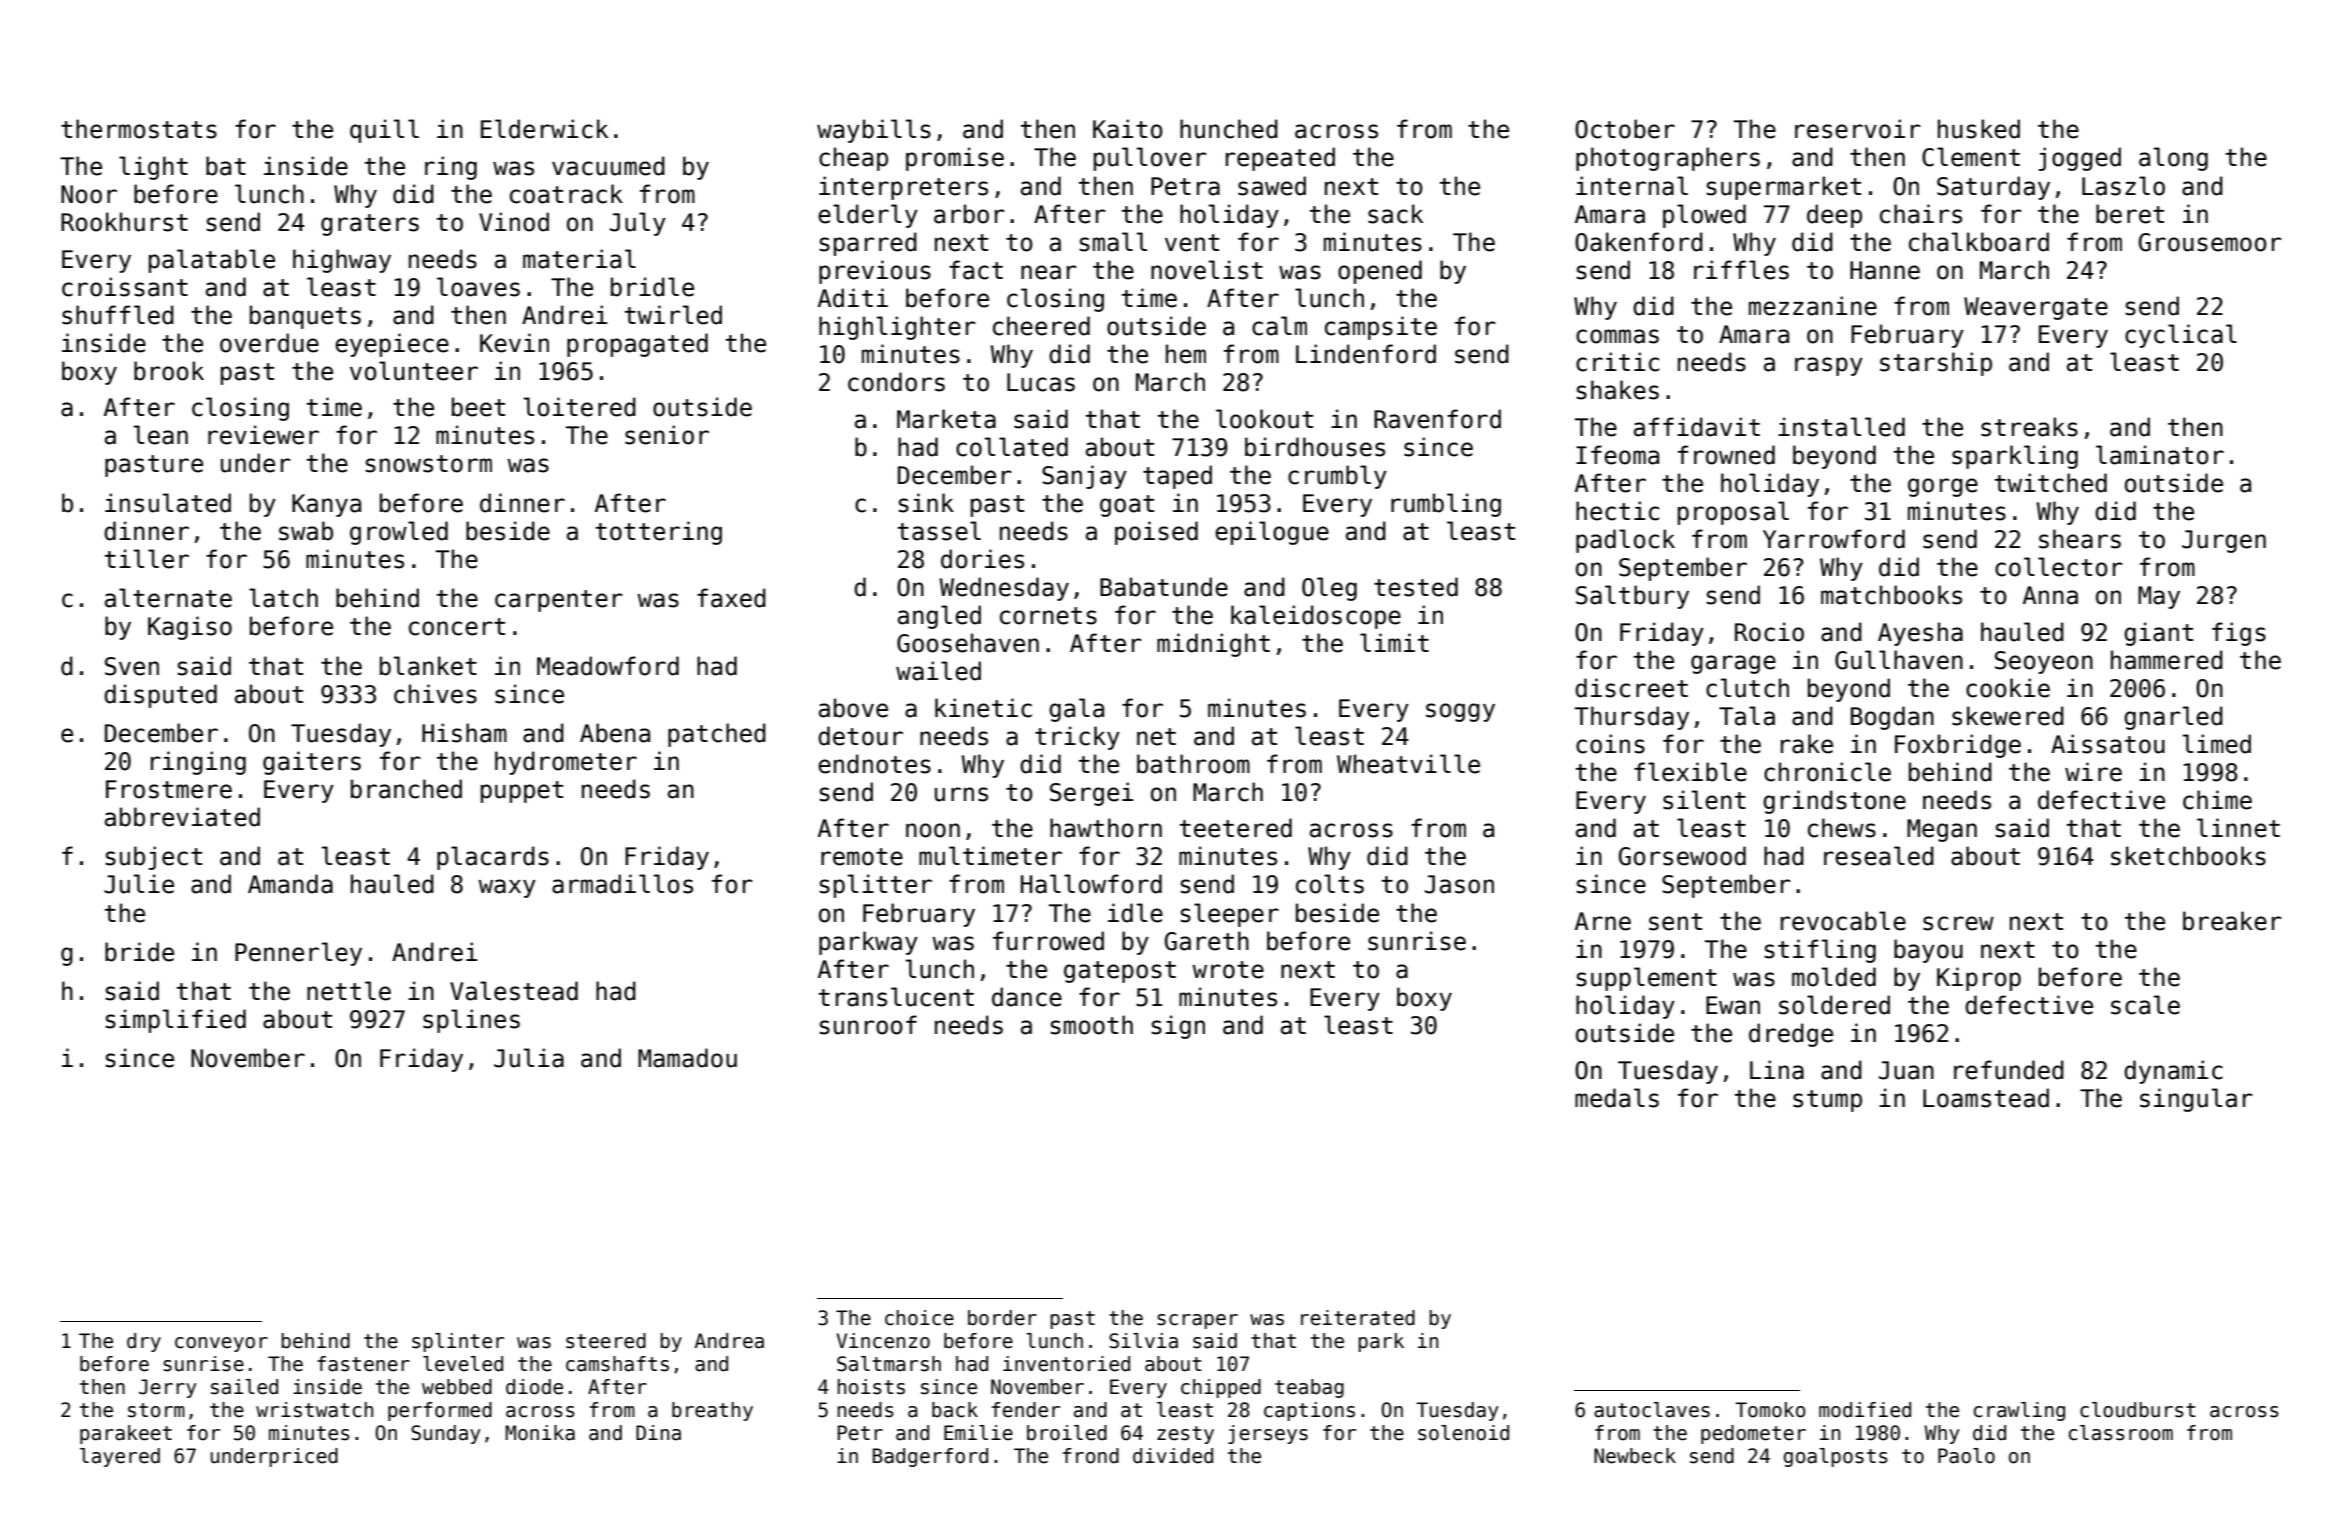  Describe the element at coordinates (2173, 159) in the image. I see `along` at that location.
